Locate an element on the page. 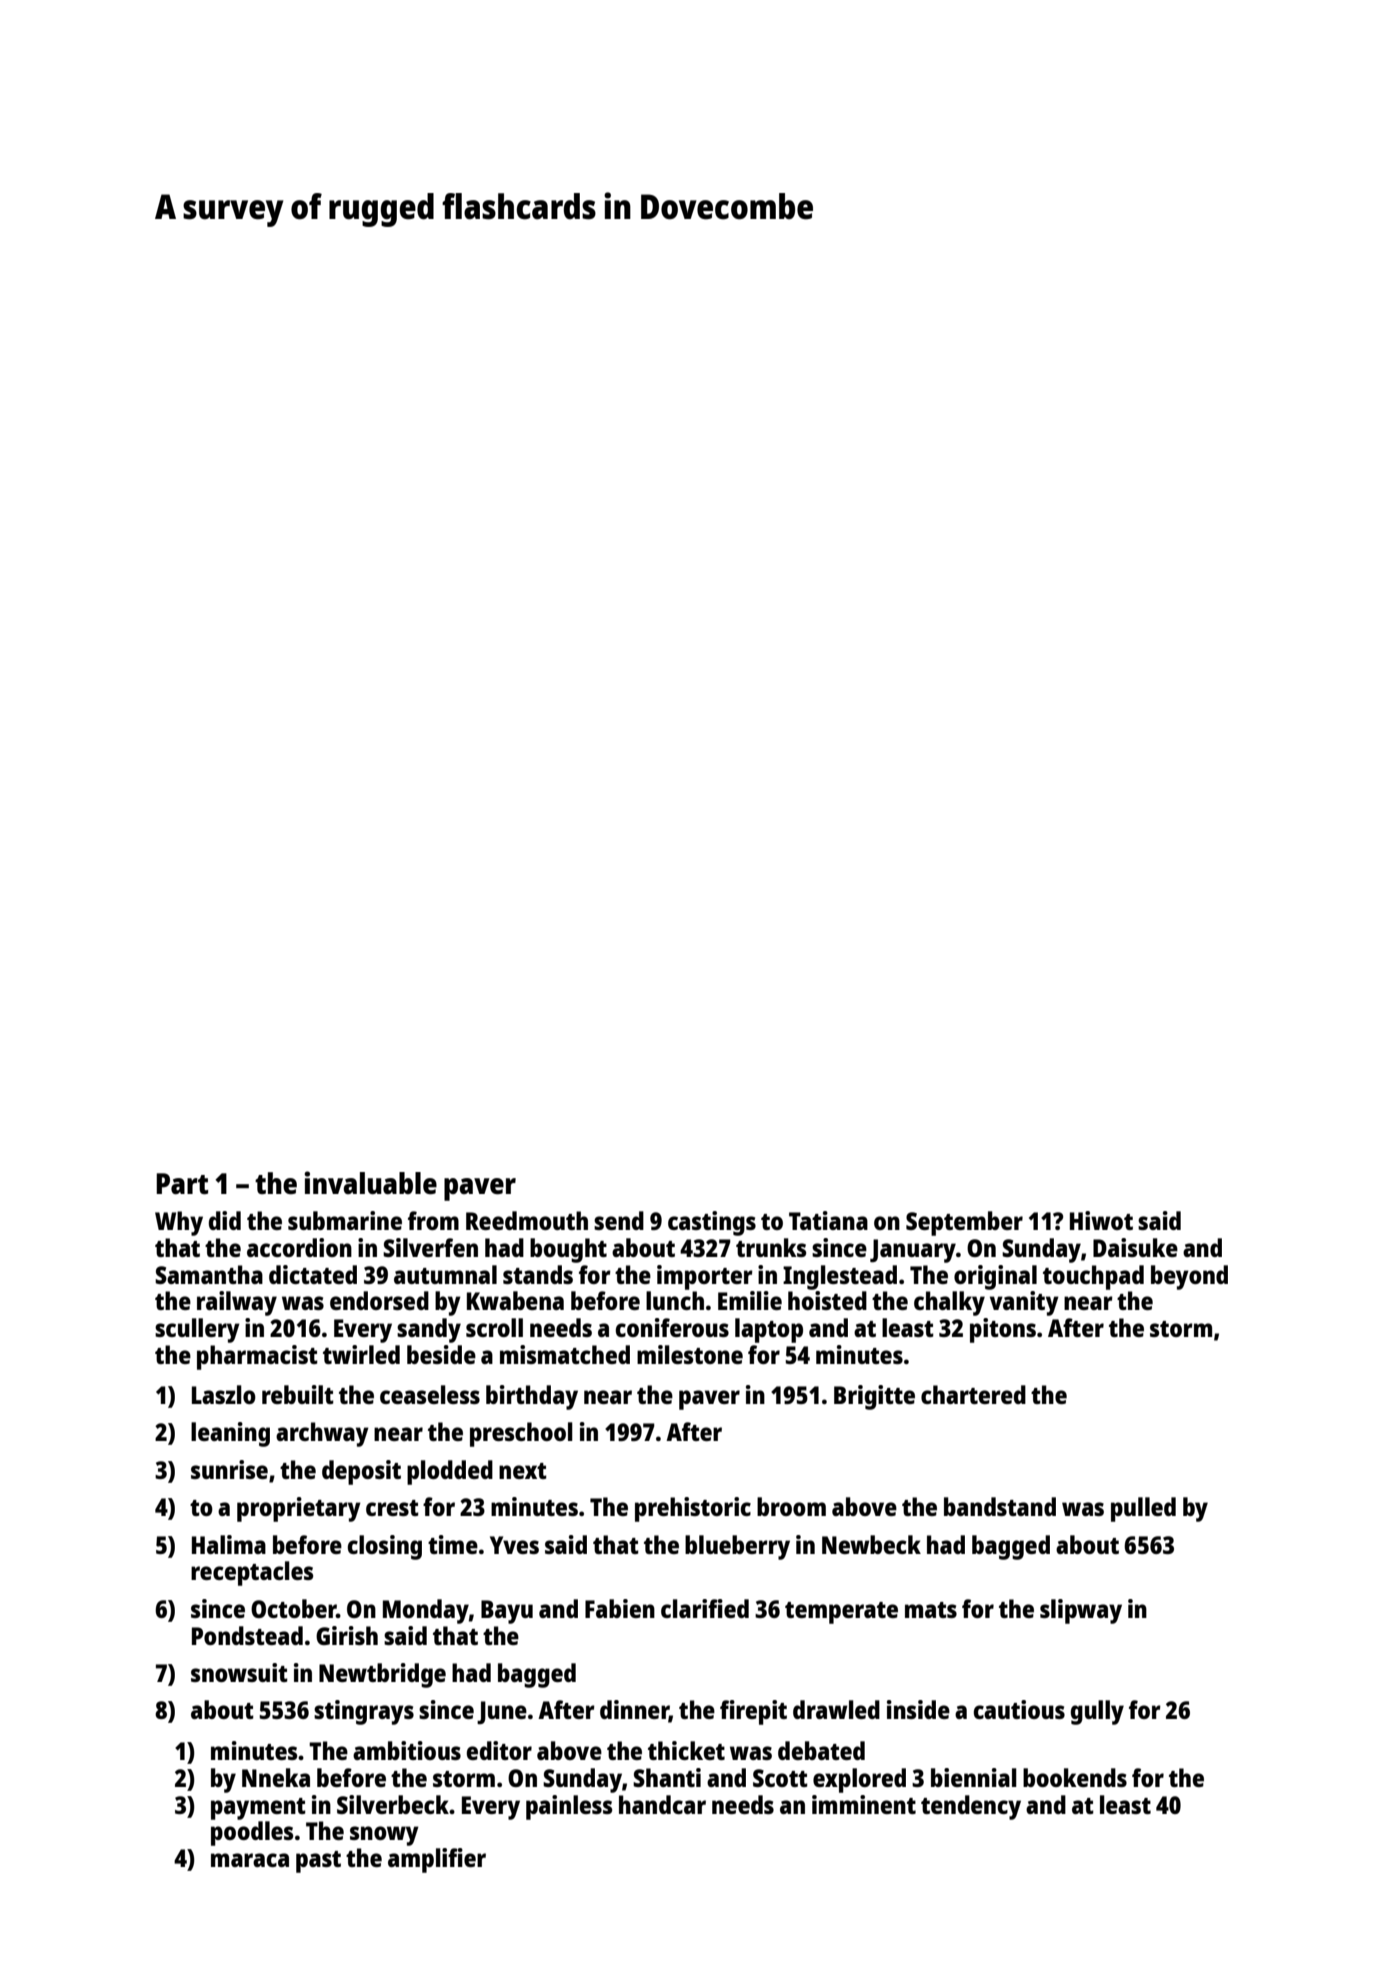  touchpad is located at coordinates (1093, 1277).
